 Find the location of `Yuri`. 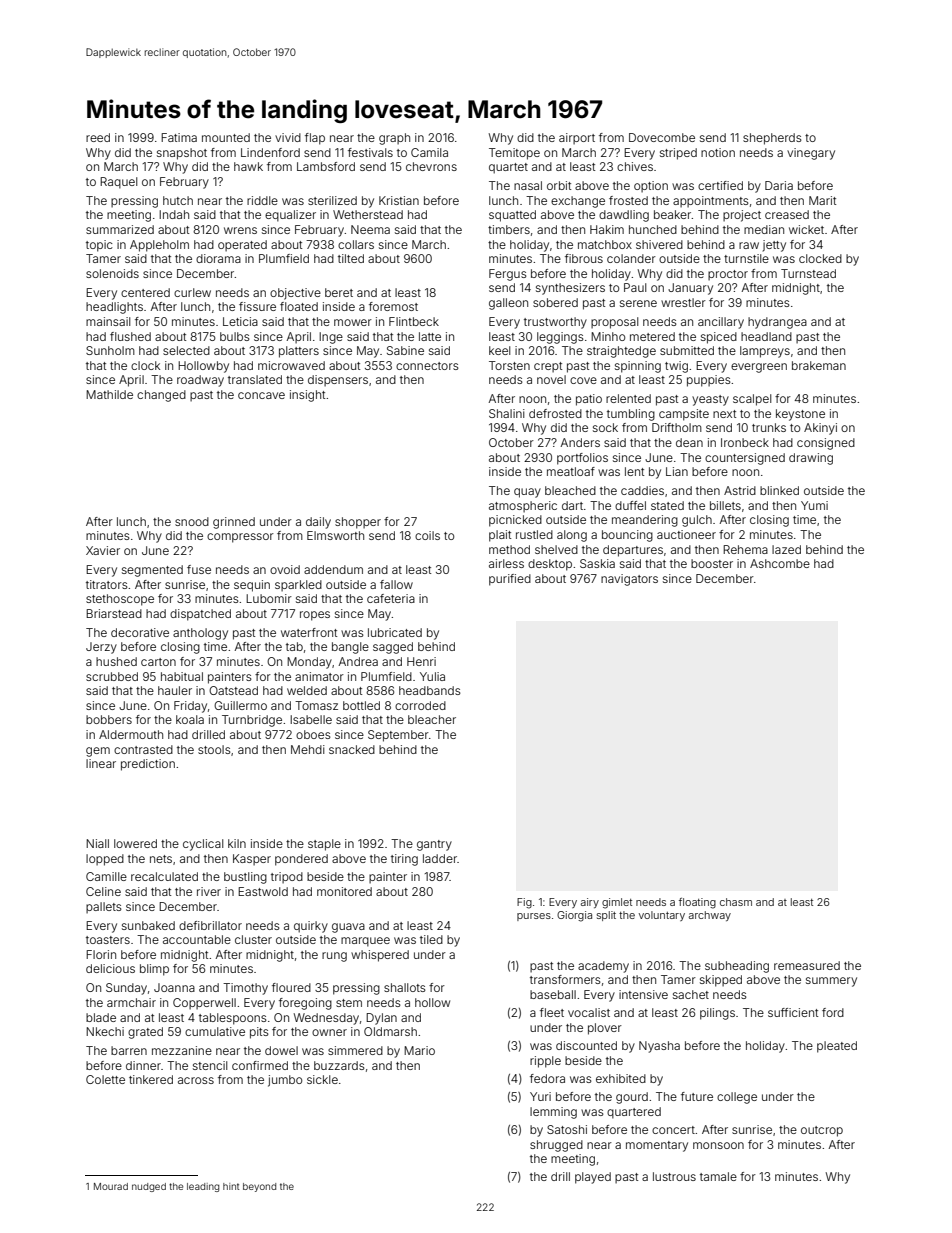

Yuri is located at coordinates (540, 1096).
